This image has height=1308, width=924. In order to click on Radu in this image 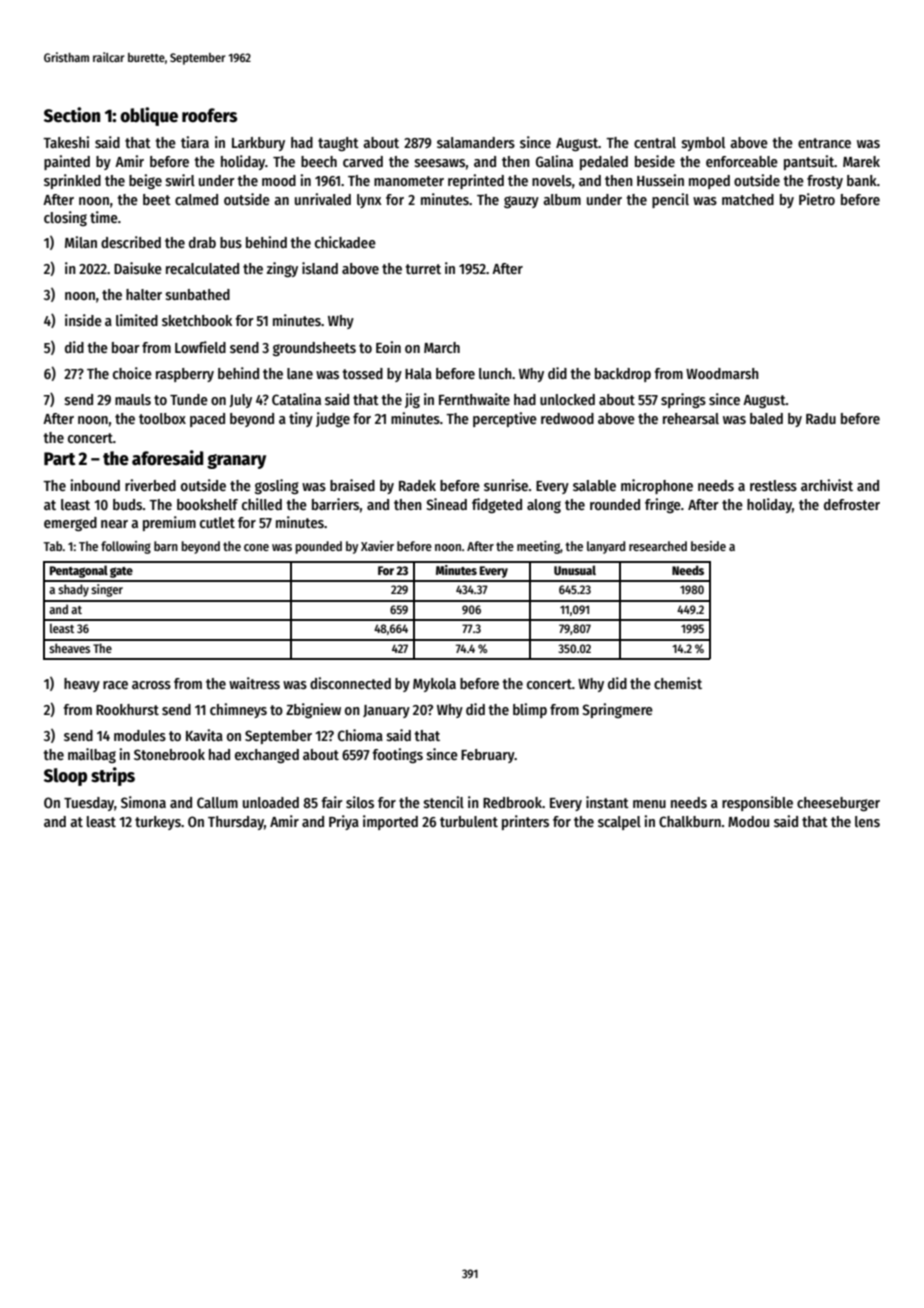, I will do `click(821, 418)`.
